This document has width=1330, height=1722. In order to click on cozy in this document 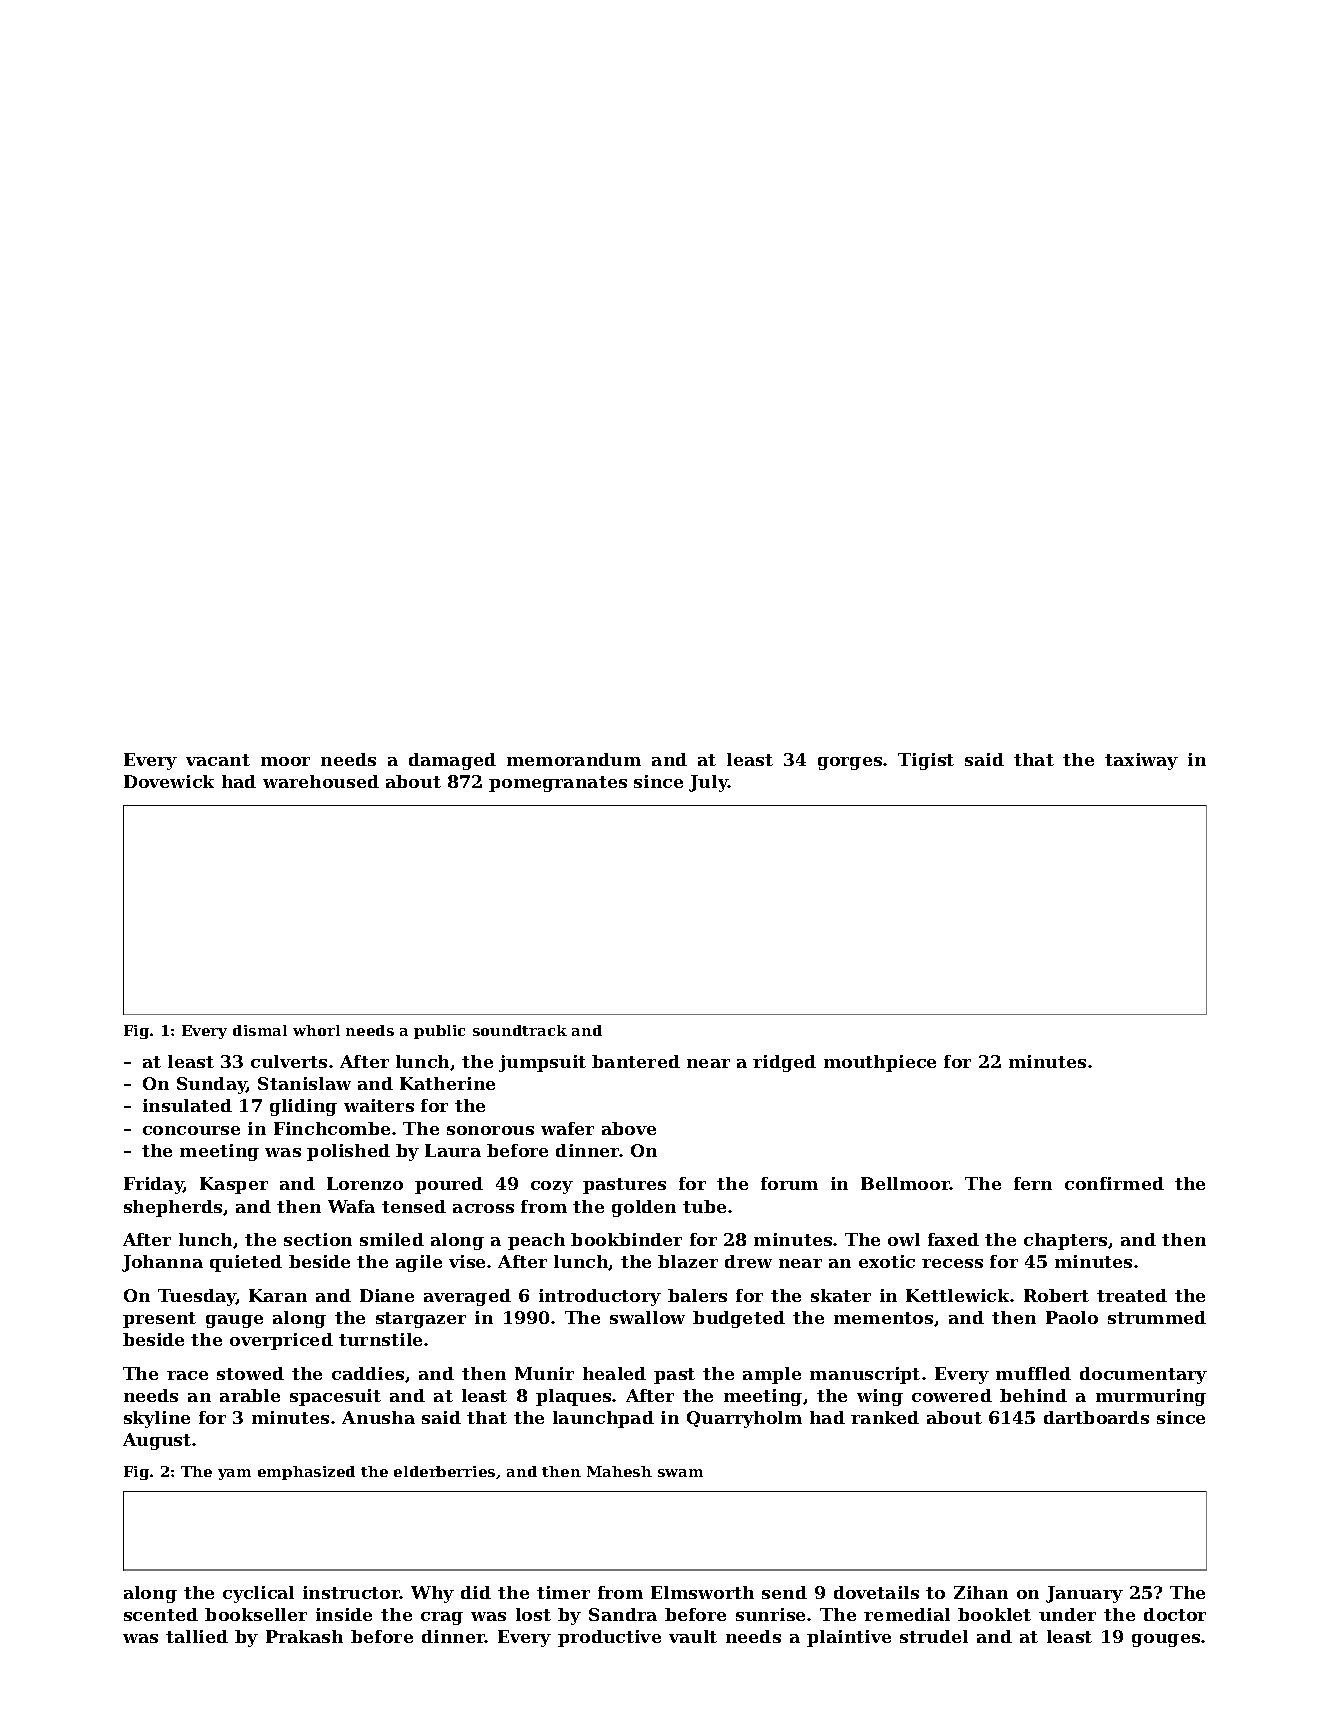, I will do `click(552, 1187)`.
